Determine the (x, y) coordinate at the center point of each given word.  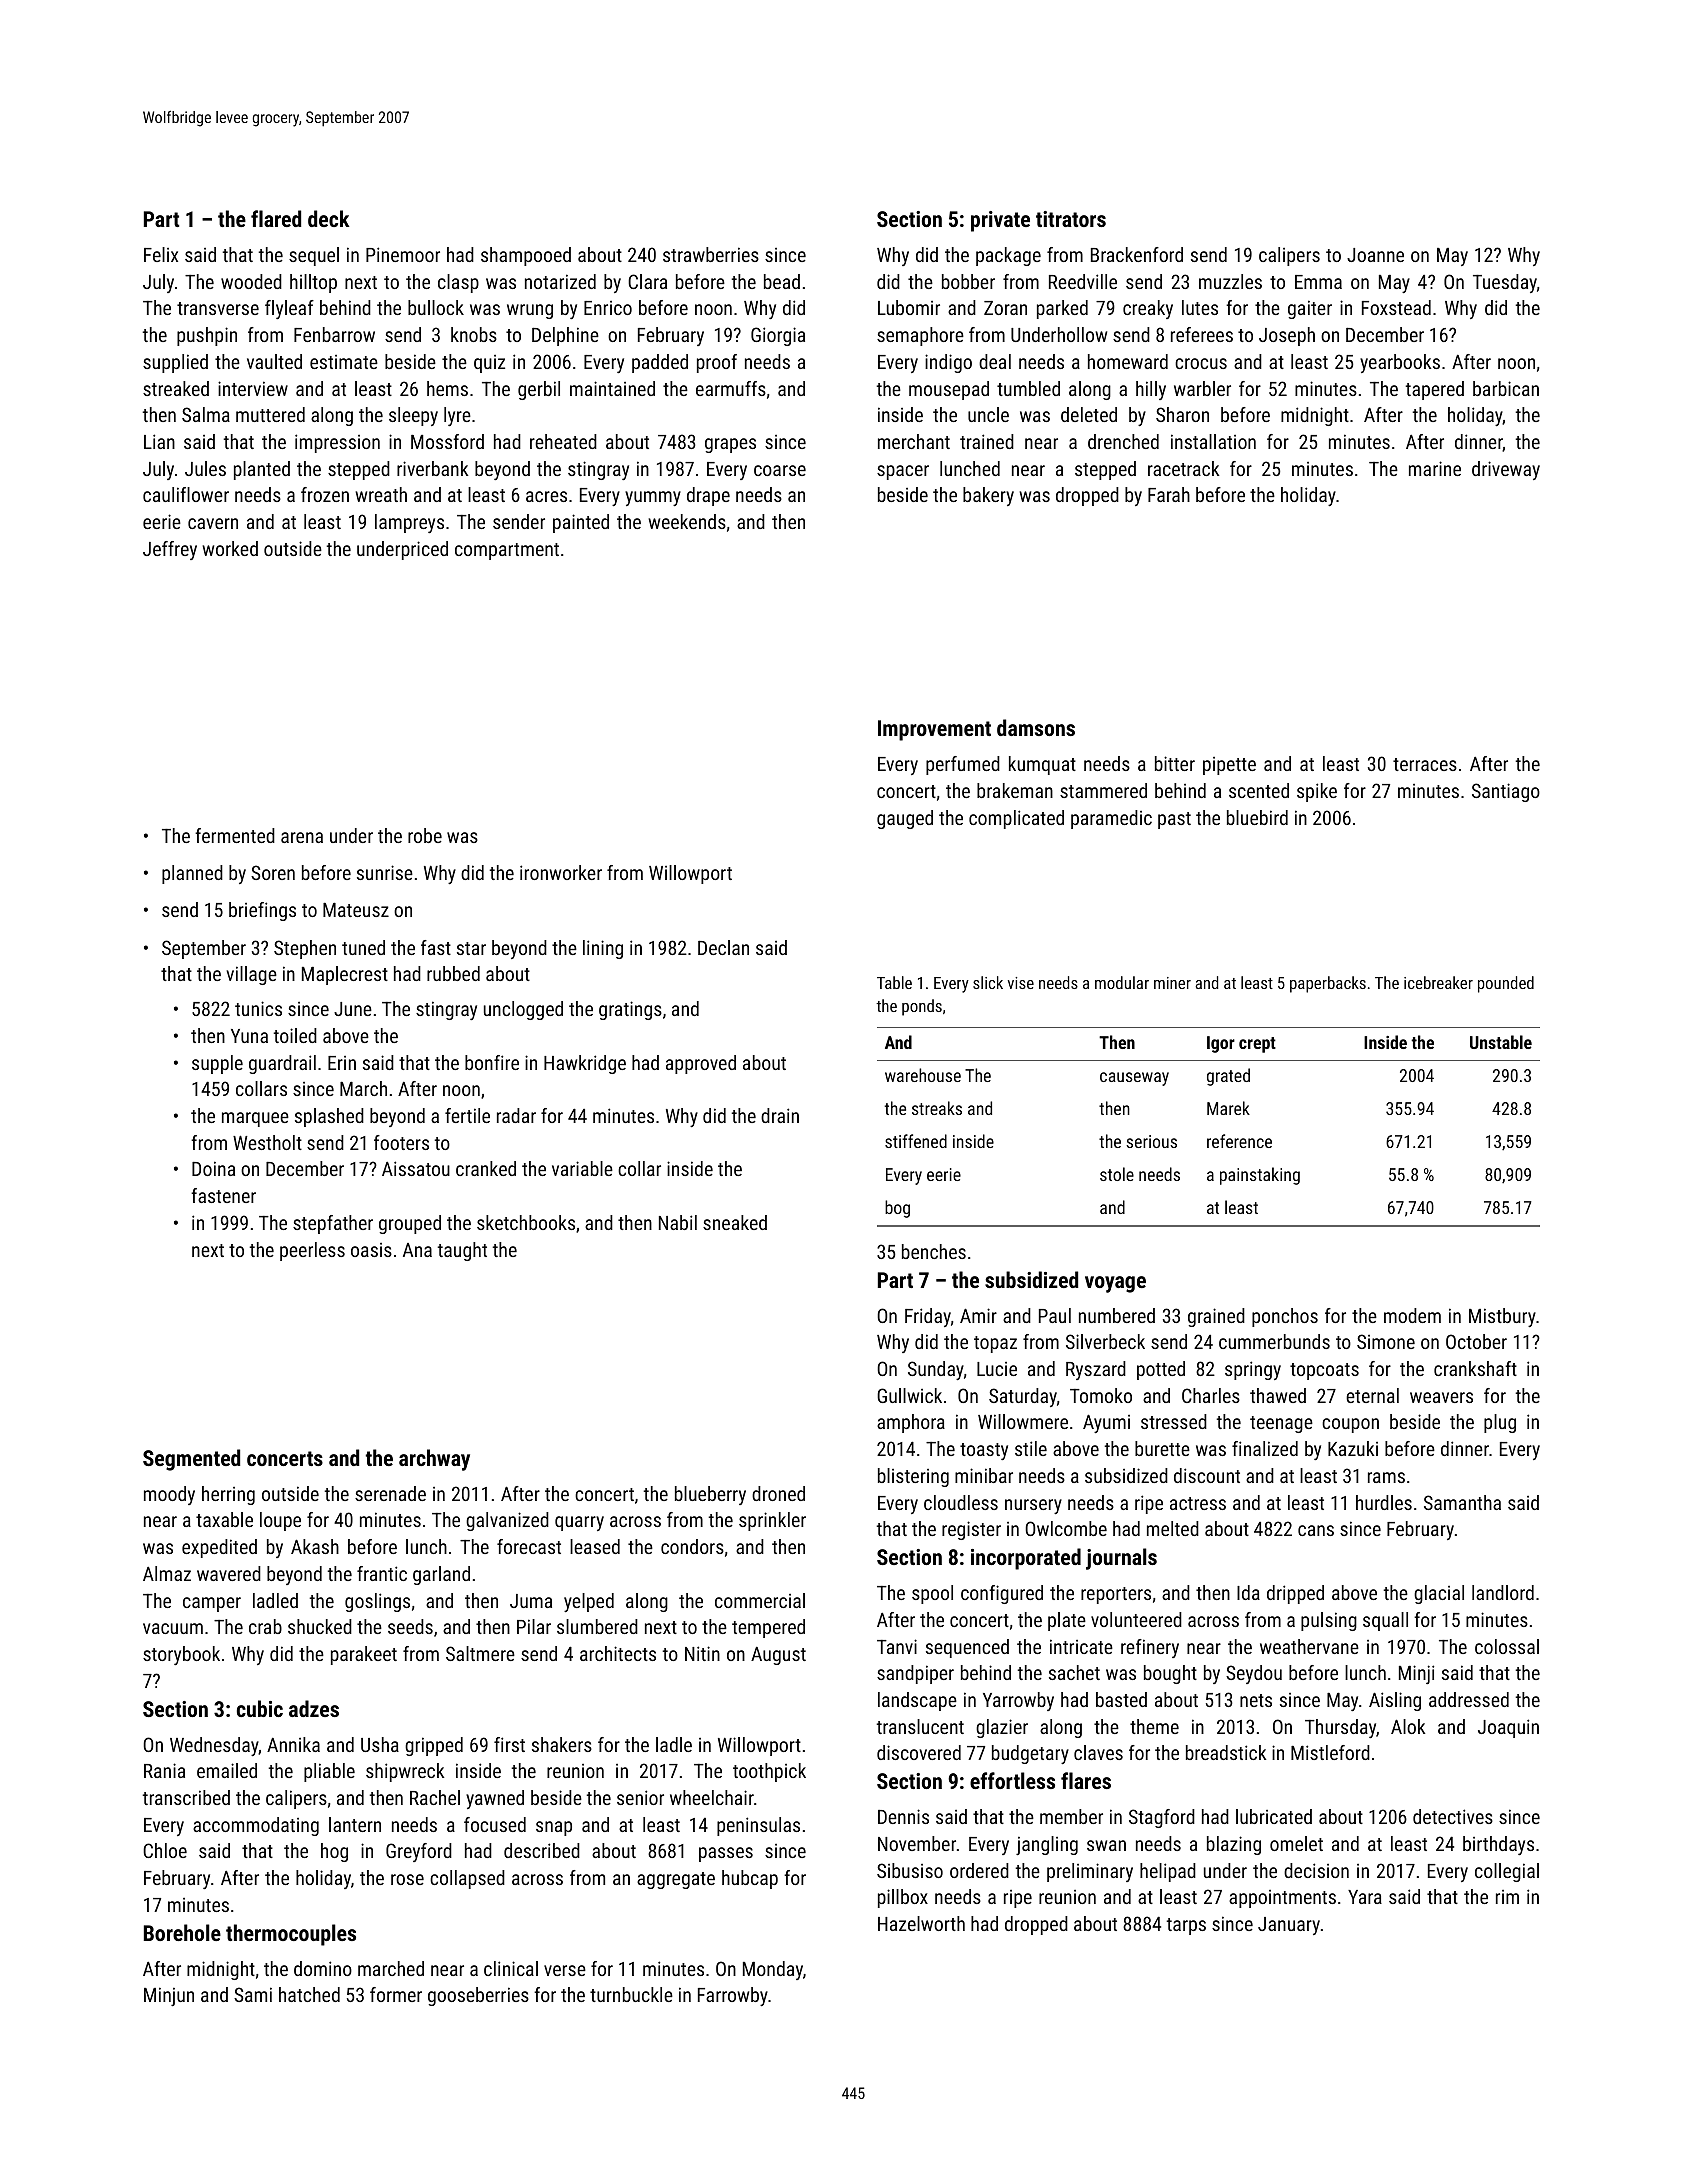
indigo (948, 363)
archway (434, 1460)
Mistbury (1502, 1317)
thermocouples (291, 1935)
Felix (161, 254)
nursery (1033, 1506)
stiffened (916, 1141)
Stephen (305, 949)
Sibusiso (910, 1870)
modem (1412, 1315)
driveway (1506, 470)
